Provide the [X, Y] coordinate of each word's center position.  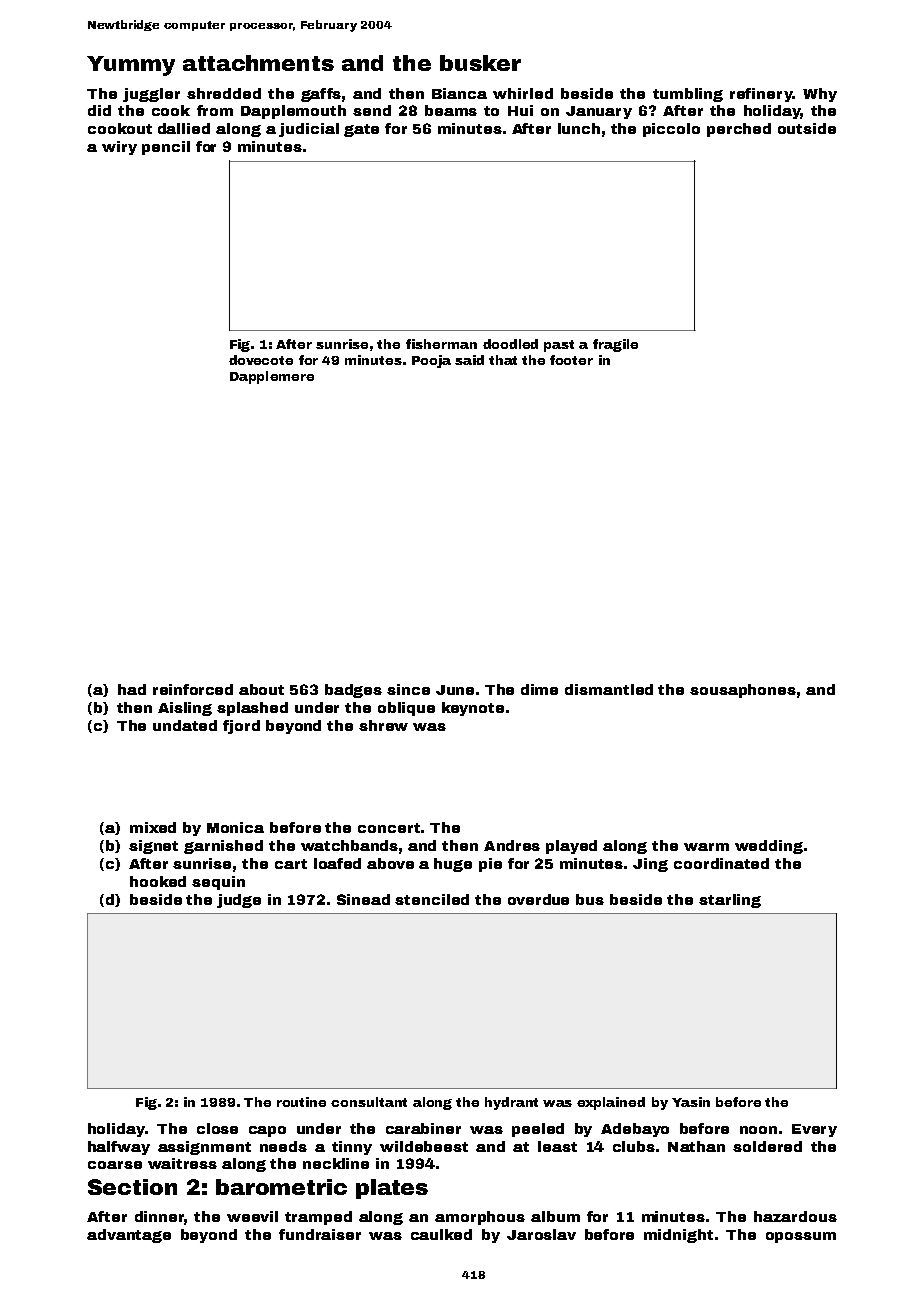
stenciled [432, 899]
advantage [129, 1236]
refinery [761, 95]
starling [730, 901]
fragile [615, 345]
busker [480, 63]
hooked [158, 881]
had [132, 689]
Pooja [431, 361]
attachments [258, 63]
